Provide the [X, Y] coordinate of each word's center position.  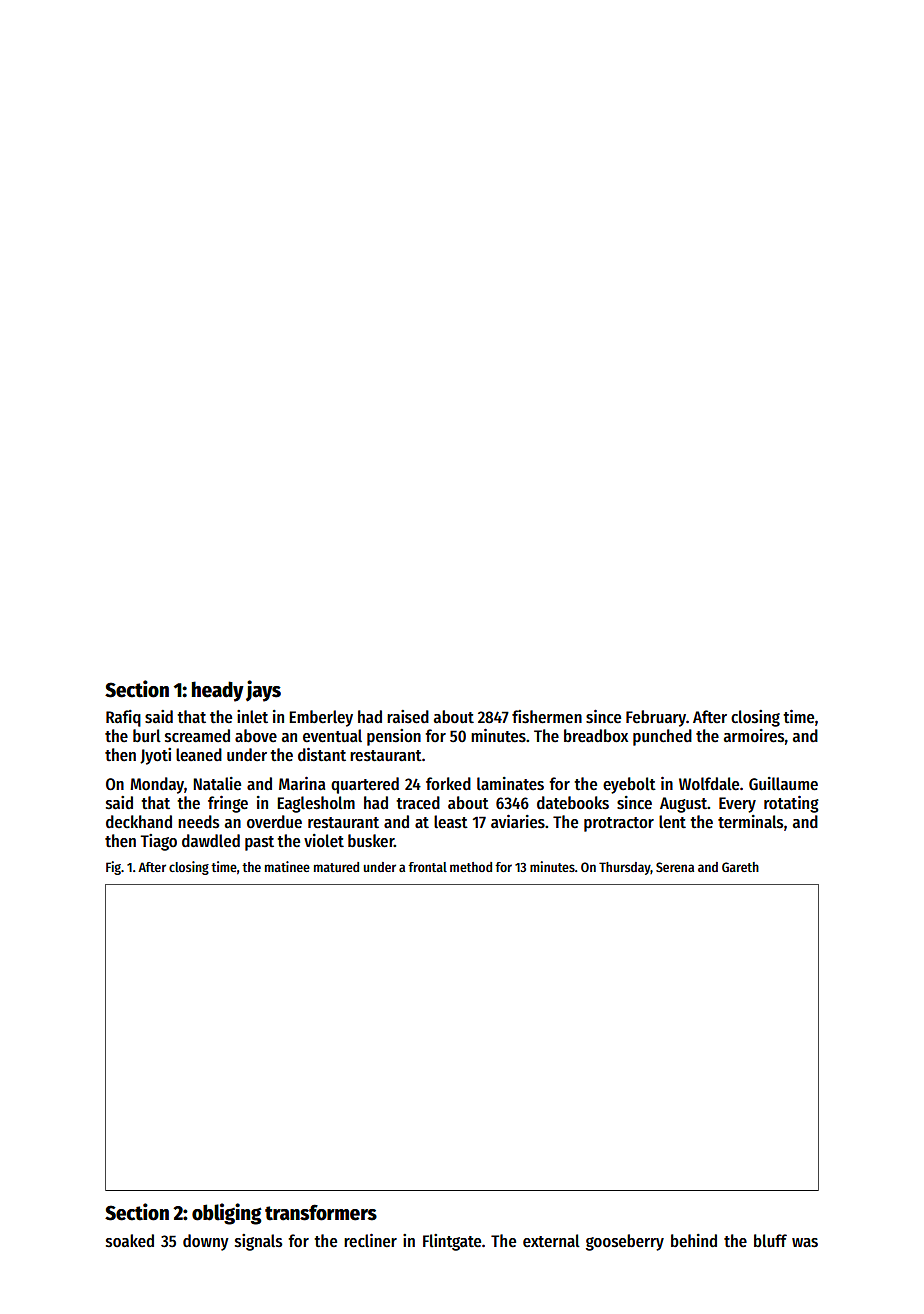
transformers [321, 1212]
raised [408, 717]
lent [672, 822]
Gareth [740, 867]
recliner [370, 1241]
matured [336, 867]
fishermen [547, 717]
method [471, 867]
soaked [130, 1241]
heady [218, 691]
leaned [199, 755]
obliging [227, 1214]
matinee [287, 866]
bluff [770, 1240]
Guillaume [783, 784]
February [656, 718]
